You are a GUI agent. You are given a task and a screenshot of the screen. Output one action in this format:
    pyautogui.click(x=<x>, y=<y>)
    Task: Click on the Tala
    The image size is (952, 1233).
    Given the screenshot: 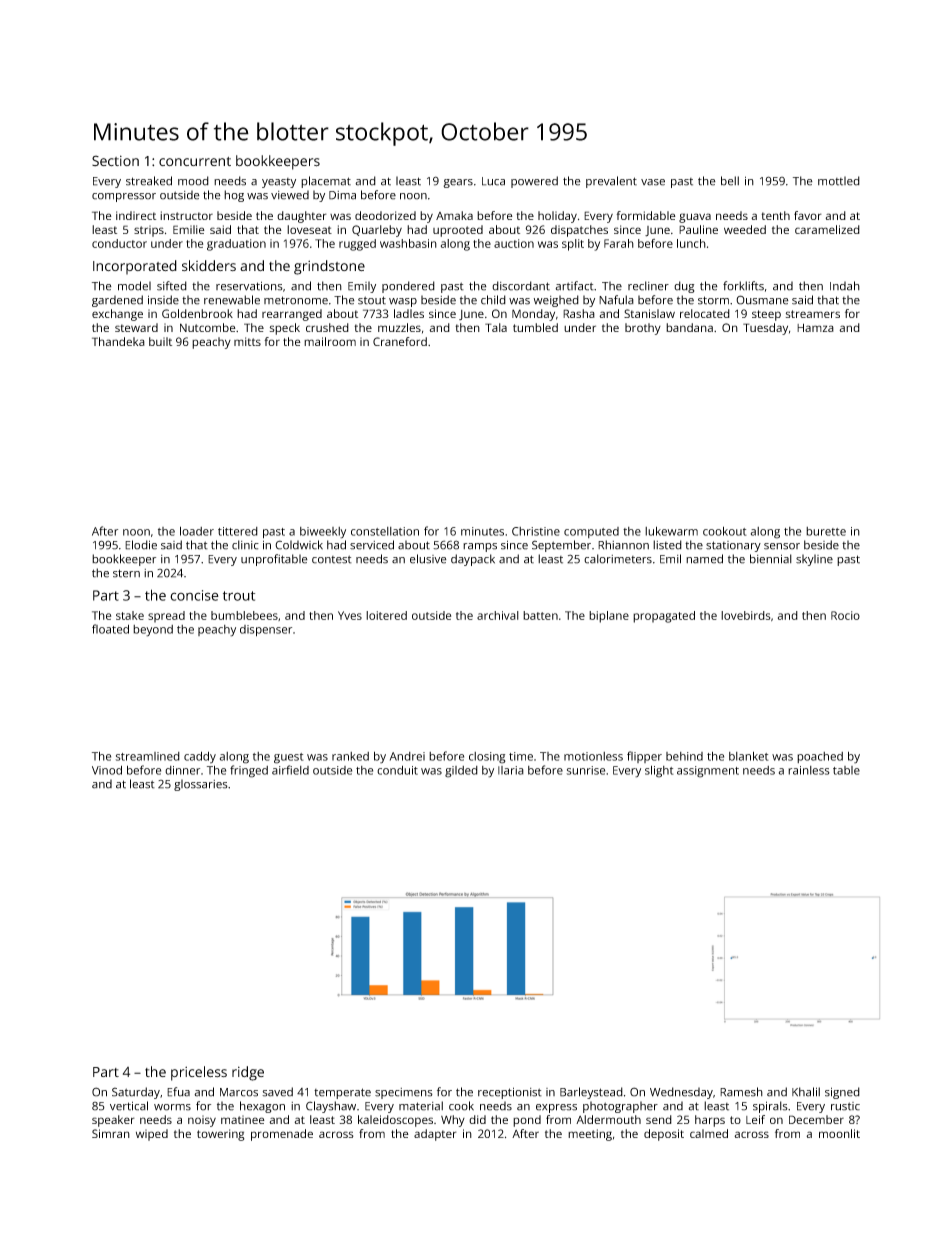 What is the action you would take?
    pyautogui.click(x=496, y=327)
